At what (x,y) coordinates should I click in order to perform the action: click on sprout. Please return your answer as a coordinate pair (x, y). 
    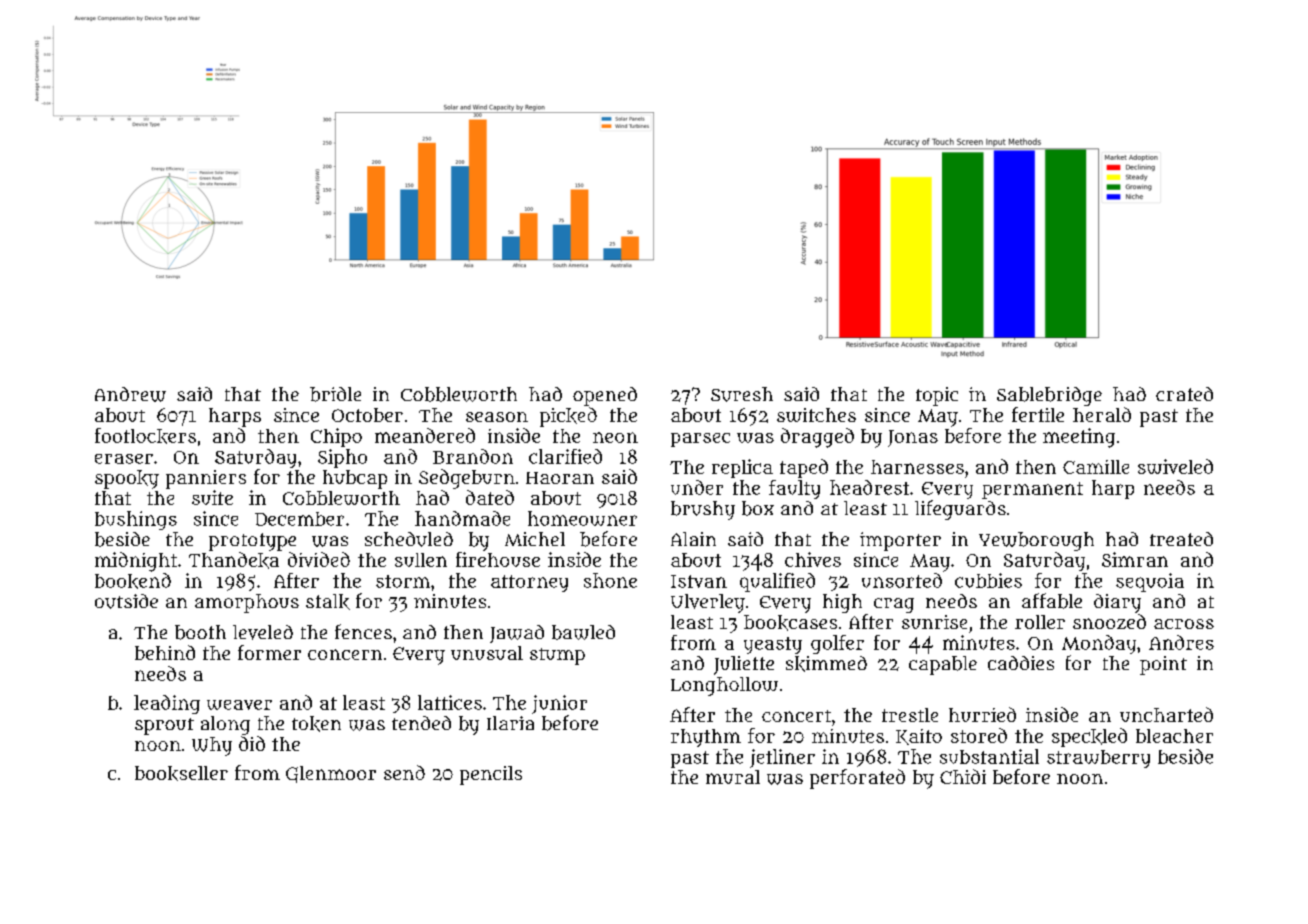
    Looking at the image, I should click on (164, 726).
